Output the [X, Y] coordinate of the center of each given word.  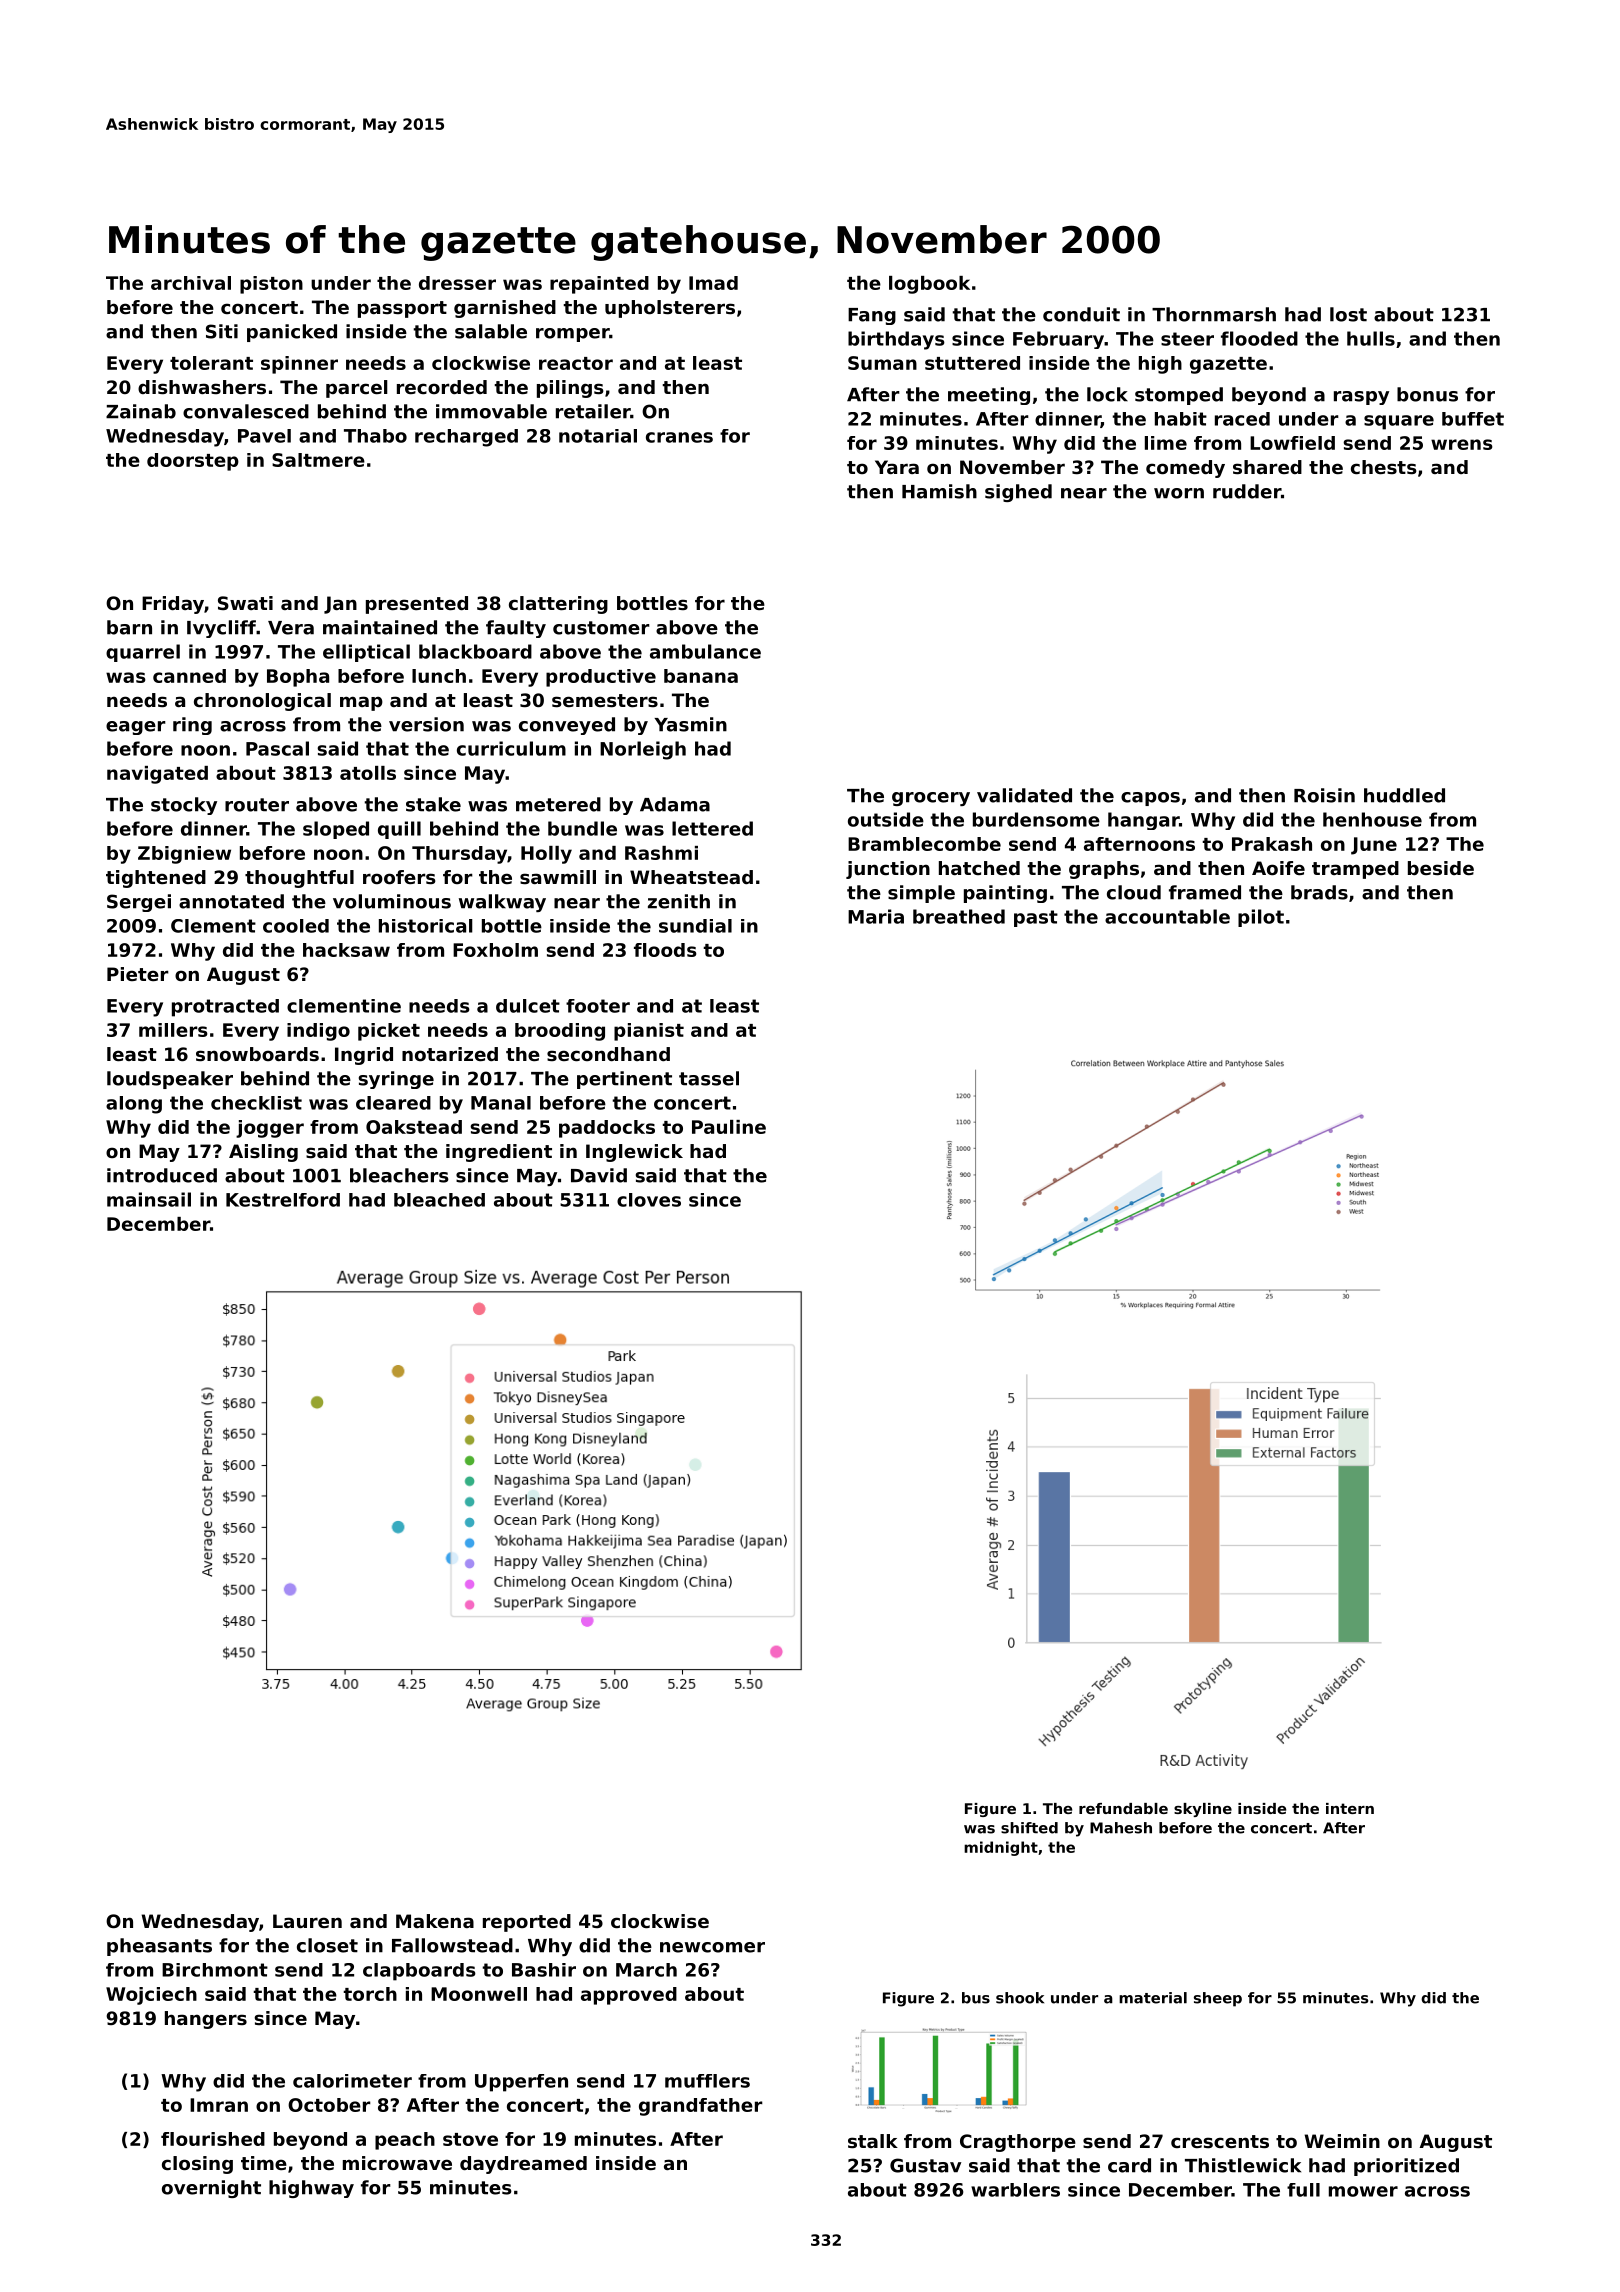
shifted [1029, 1828]
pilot [1261, 918]
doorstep [193, 462]
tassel [709, 1078]
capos [1150, 799]
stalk [873, 2141]
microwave [397, 2163]
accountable [1167, 916]
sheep [1218, 1999]
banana [701, 676]
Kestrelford [283, 1200]
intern [1350, 1808]
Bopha [298, 678]
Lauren [307, 1921]
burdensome [1036, 819]
